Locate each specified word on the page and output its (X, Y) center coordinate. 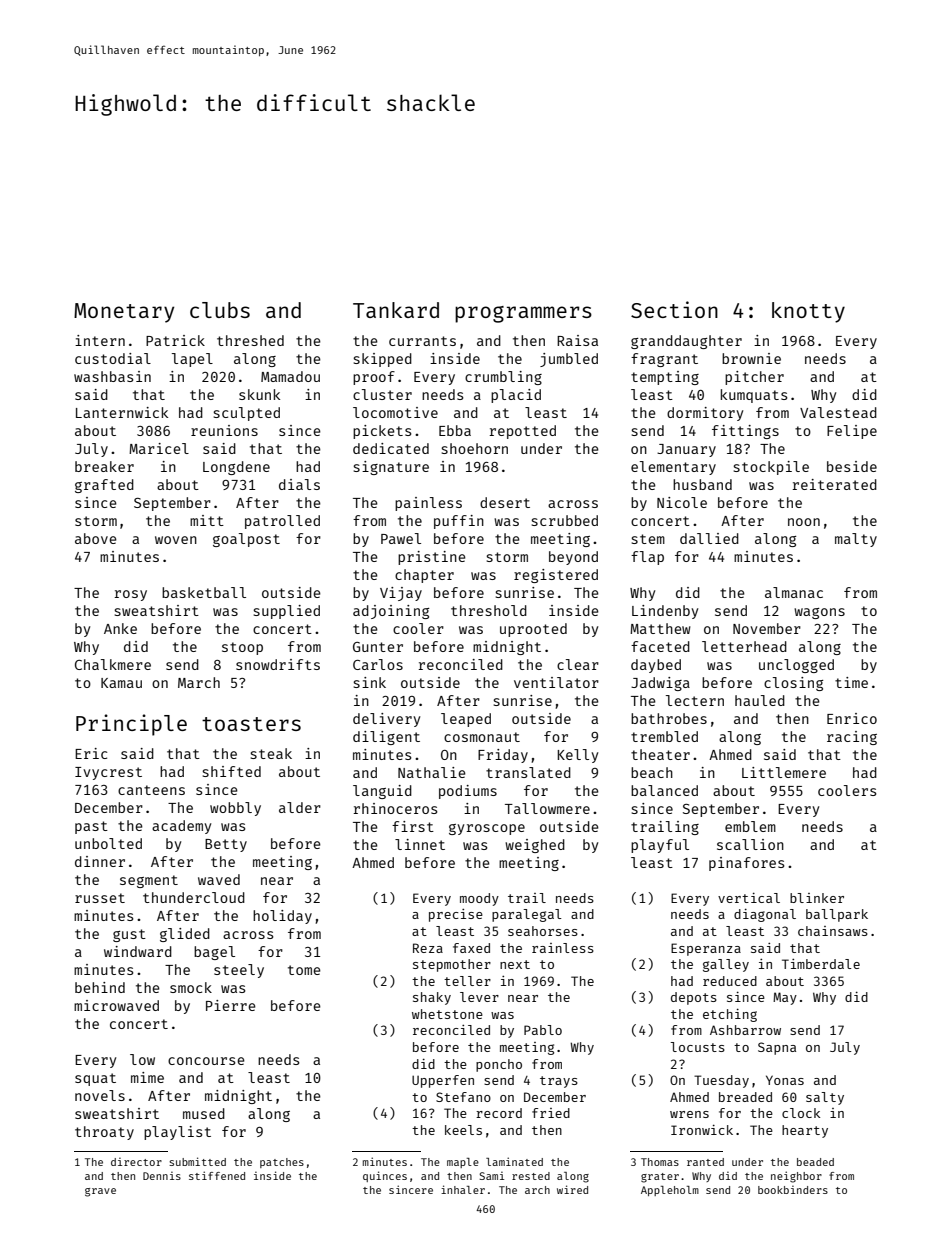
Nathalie (432, 772)
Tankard (396, 310)
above (96, 538)
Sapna (777, 1048)
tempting (665, 378)
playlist (177, 1133)
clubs (220, 310)
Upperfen (443, 1081)
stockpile (771, 468)
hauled (760, 700)
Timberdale (821, 964)
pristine (432, 558)
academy (181, 827)
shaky (432, 998)
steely (239, 971)
